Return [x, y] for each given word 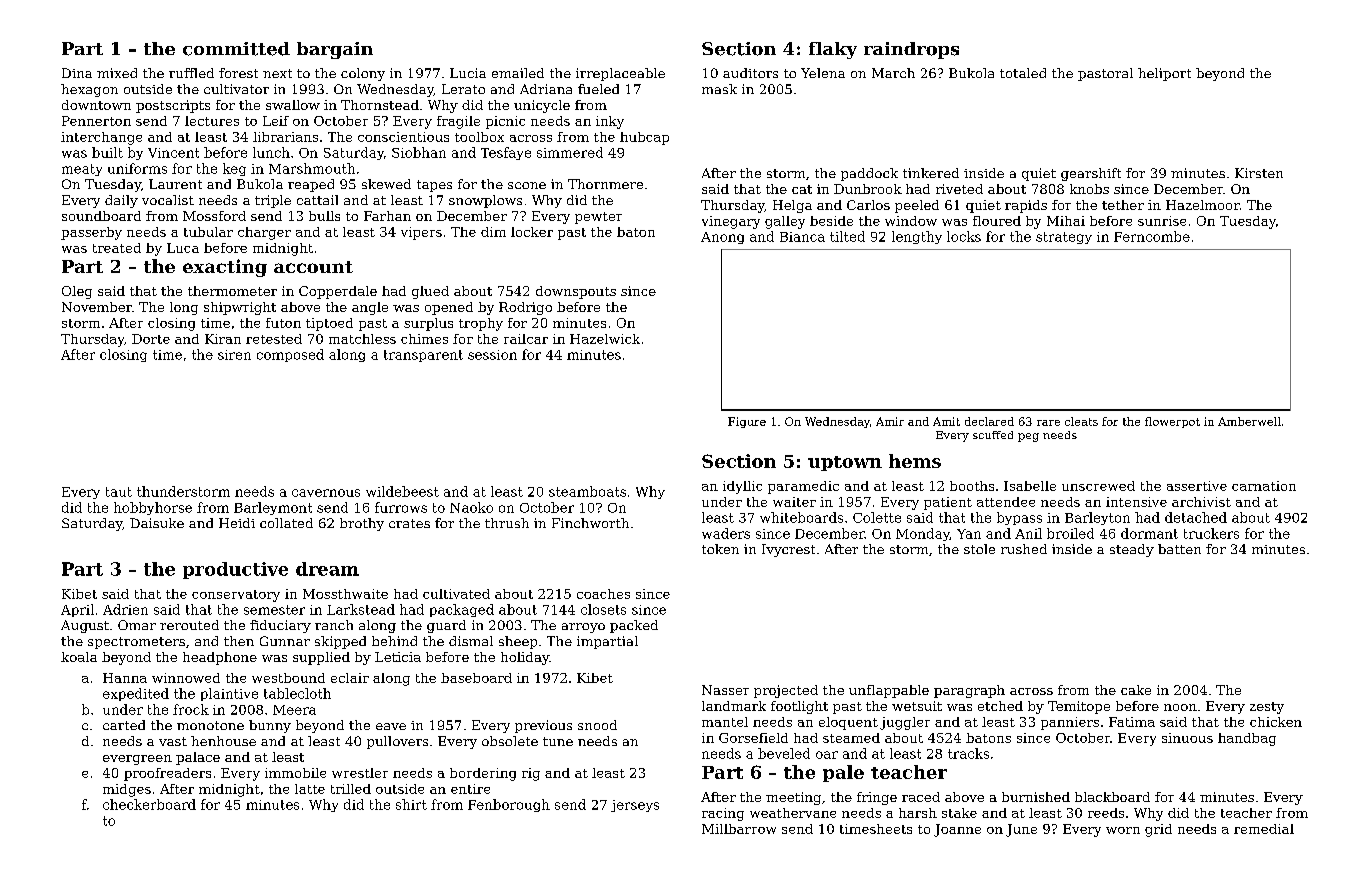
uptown [845, 463]
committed [236, 49]
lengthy [917, 237]
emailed [518, 73]
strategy [1064, 238]
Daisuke [157, 523]
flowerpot [1172, 422]
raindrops [911, 50]
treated [117, 248]
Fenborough [509, 805]
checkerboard [149, 804]
